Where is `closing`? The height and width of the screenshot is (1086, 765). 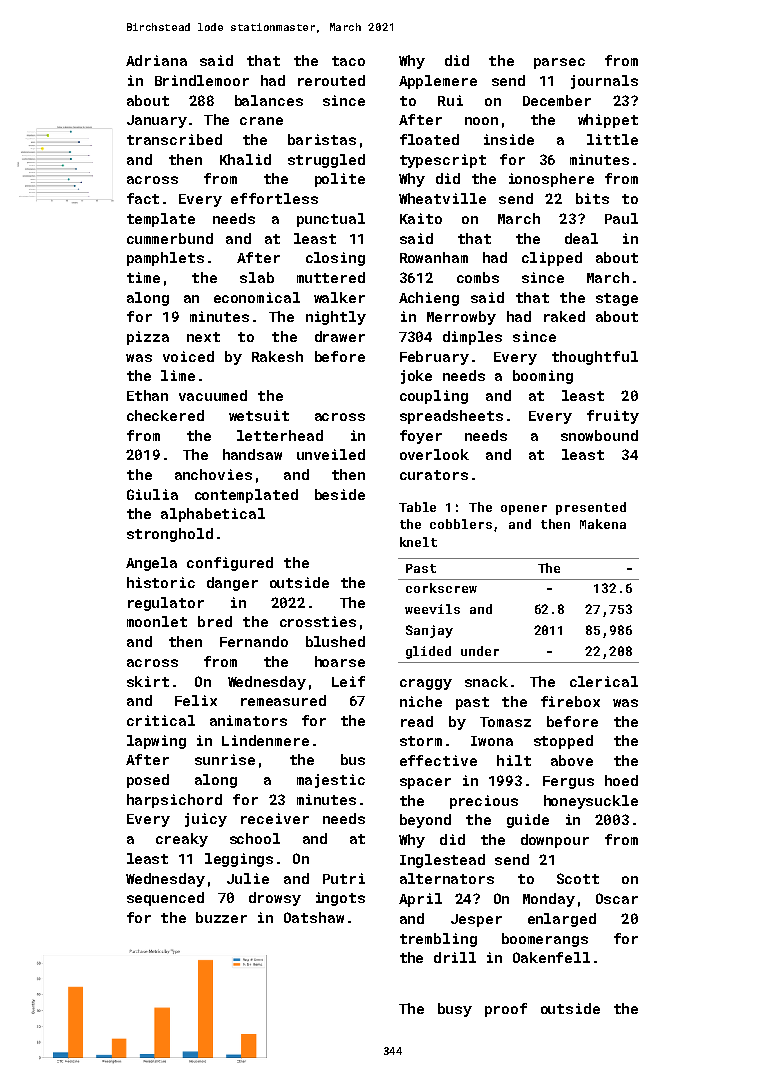
closing is located at coordinates (335, 259).
